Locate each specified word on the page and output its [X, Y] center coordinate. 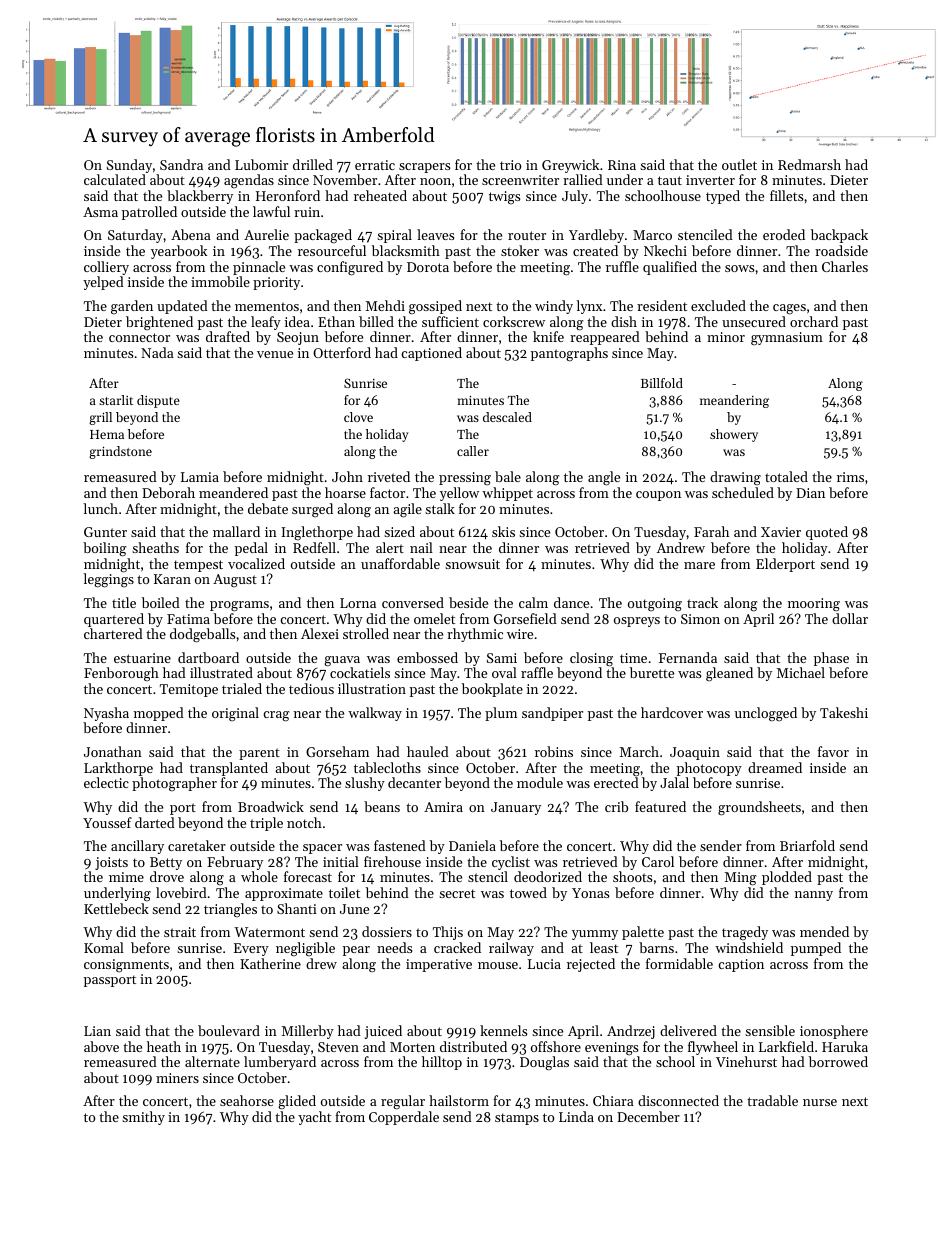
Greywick [570, 166]
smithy [143, 1118]
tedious [311, 688]
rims [850, 477]
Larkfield [786, 1046]
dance [571, 602]
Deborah [168, 492]
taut [670, 180]
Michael [801, 672]
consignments [126, 966]
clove [358, 417]
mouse [498, 965]
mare [699, 565]
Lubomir [261, 164]
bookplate [492, 690]
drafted [228, 336]
